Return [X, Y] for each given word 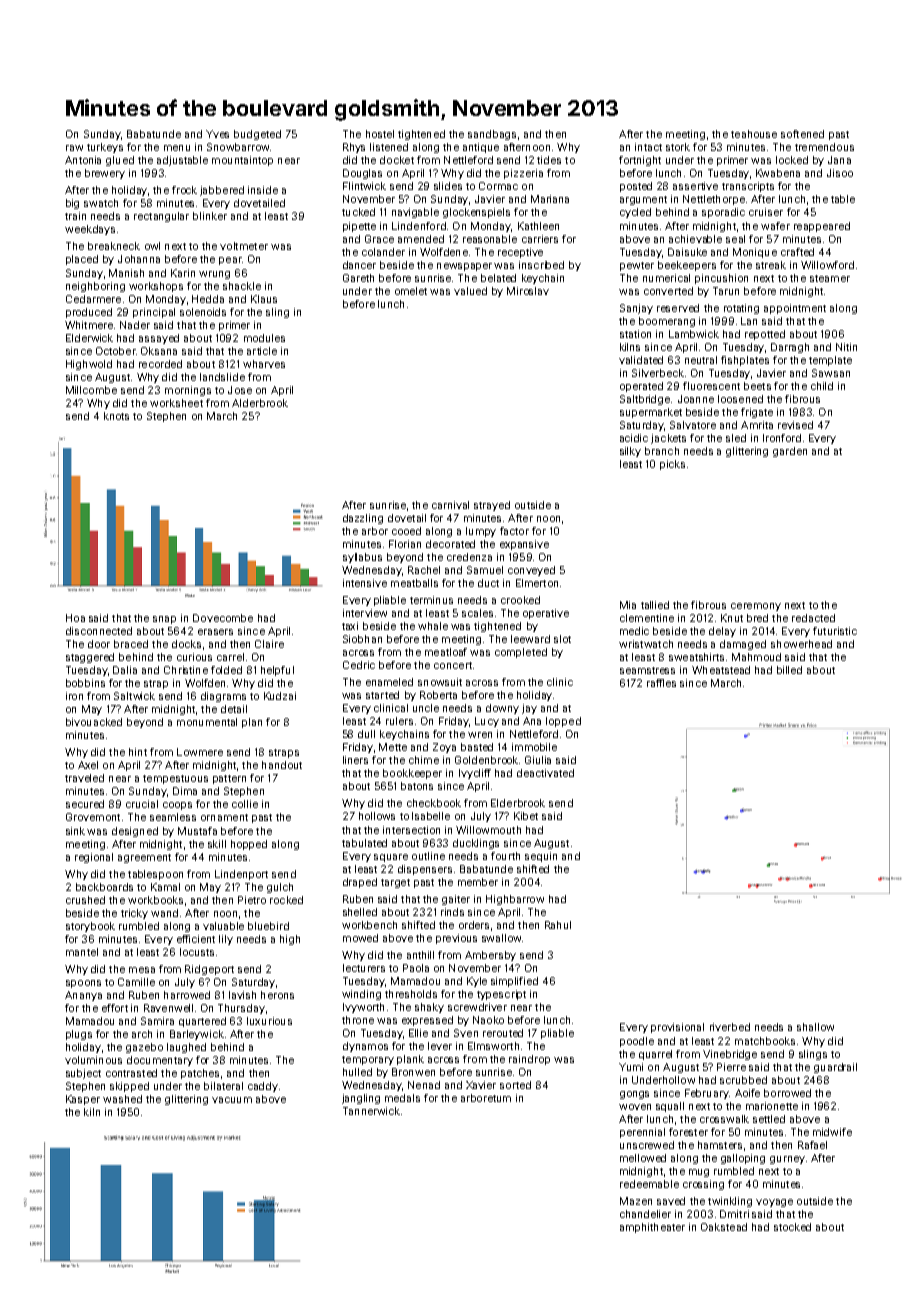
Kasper [83, 1100]
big [72, 204]
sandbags [492, 135]
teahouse [754, 134]
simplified [514, 982]
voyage [774, 1203]
